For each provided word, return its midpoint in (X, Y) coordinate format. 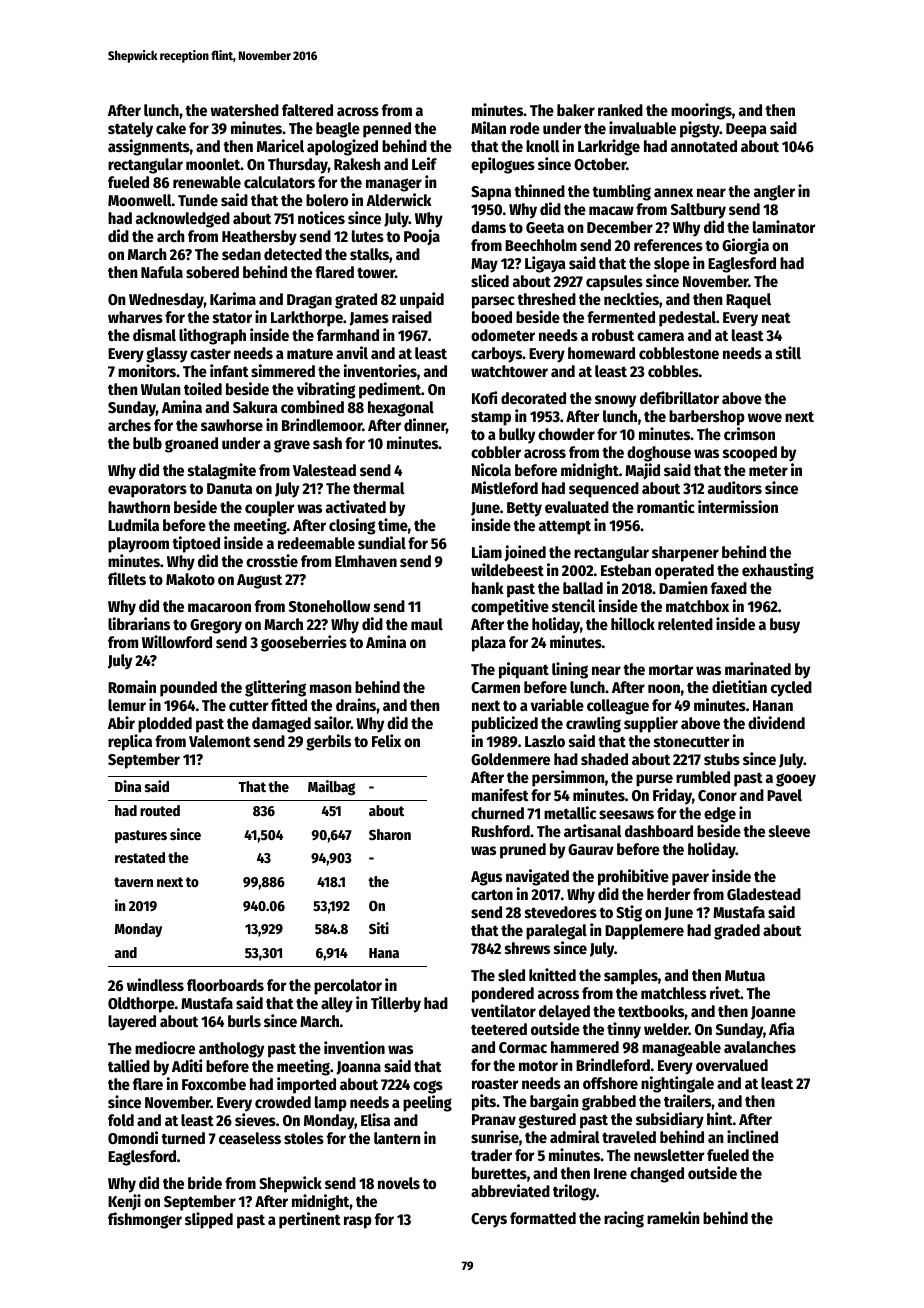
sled (511, 975)
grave (292, 446)
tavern (133, 882)
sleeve (789, 831)
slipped (209, 1220)
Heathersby (259, 238)
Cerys (489, 1220)
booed (492, 317)
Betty (524, 509)
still (788, 352)
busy (785, 626)
